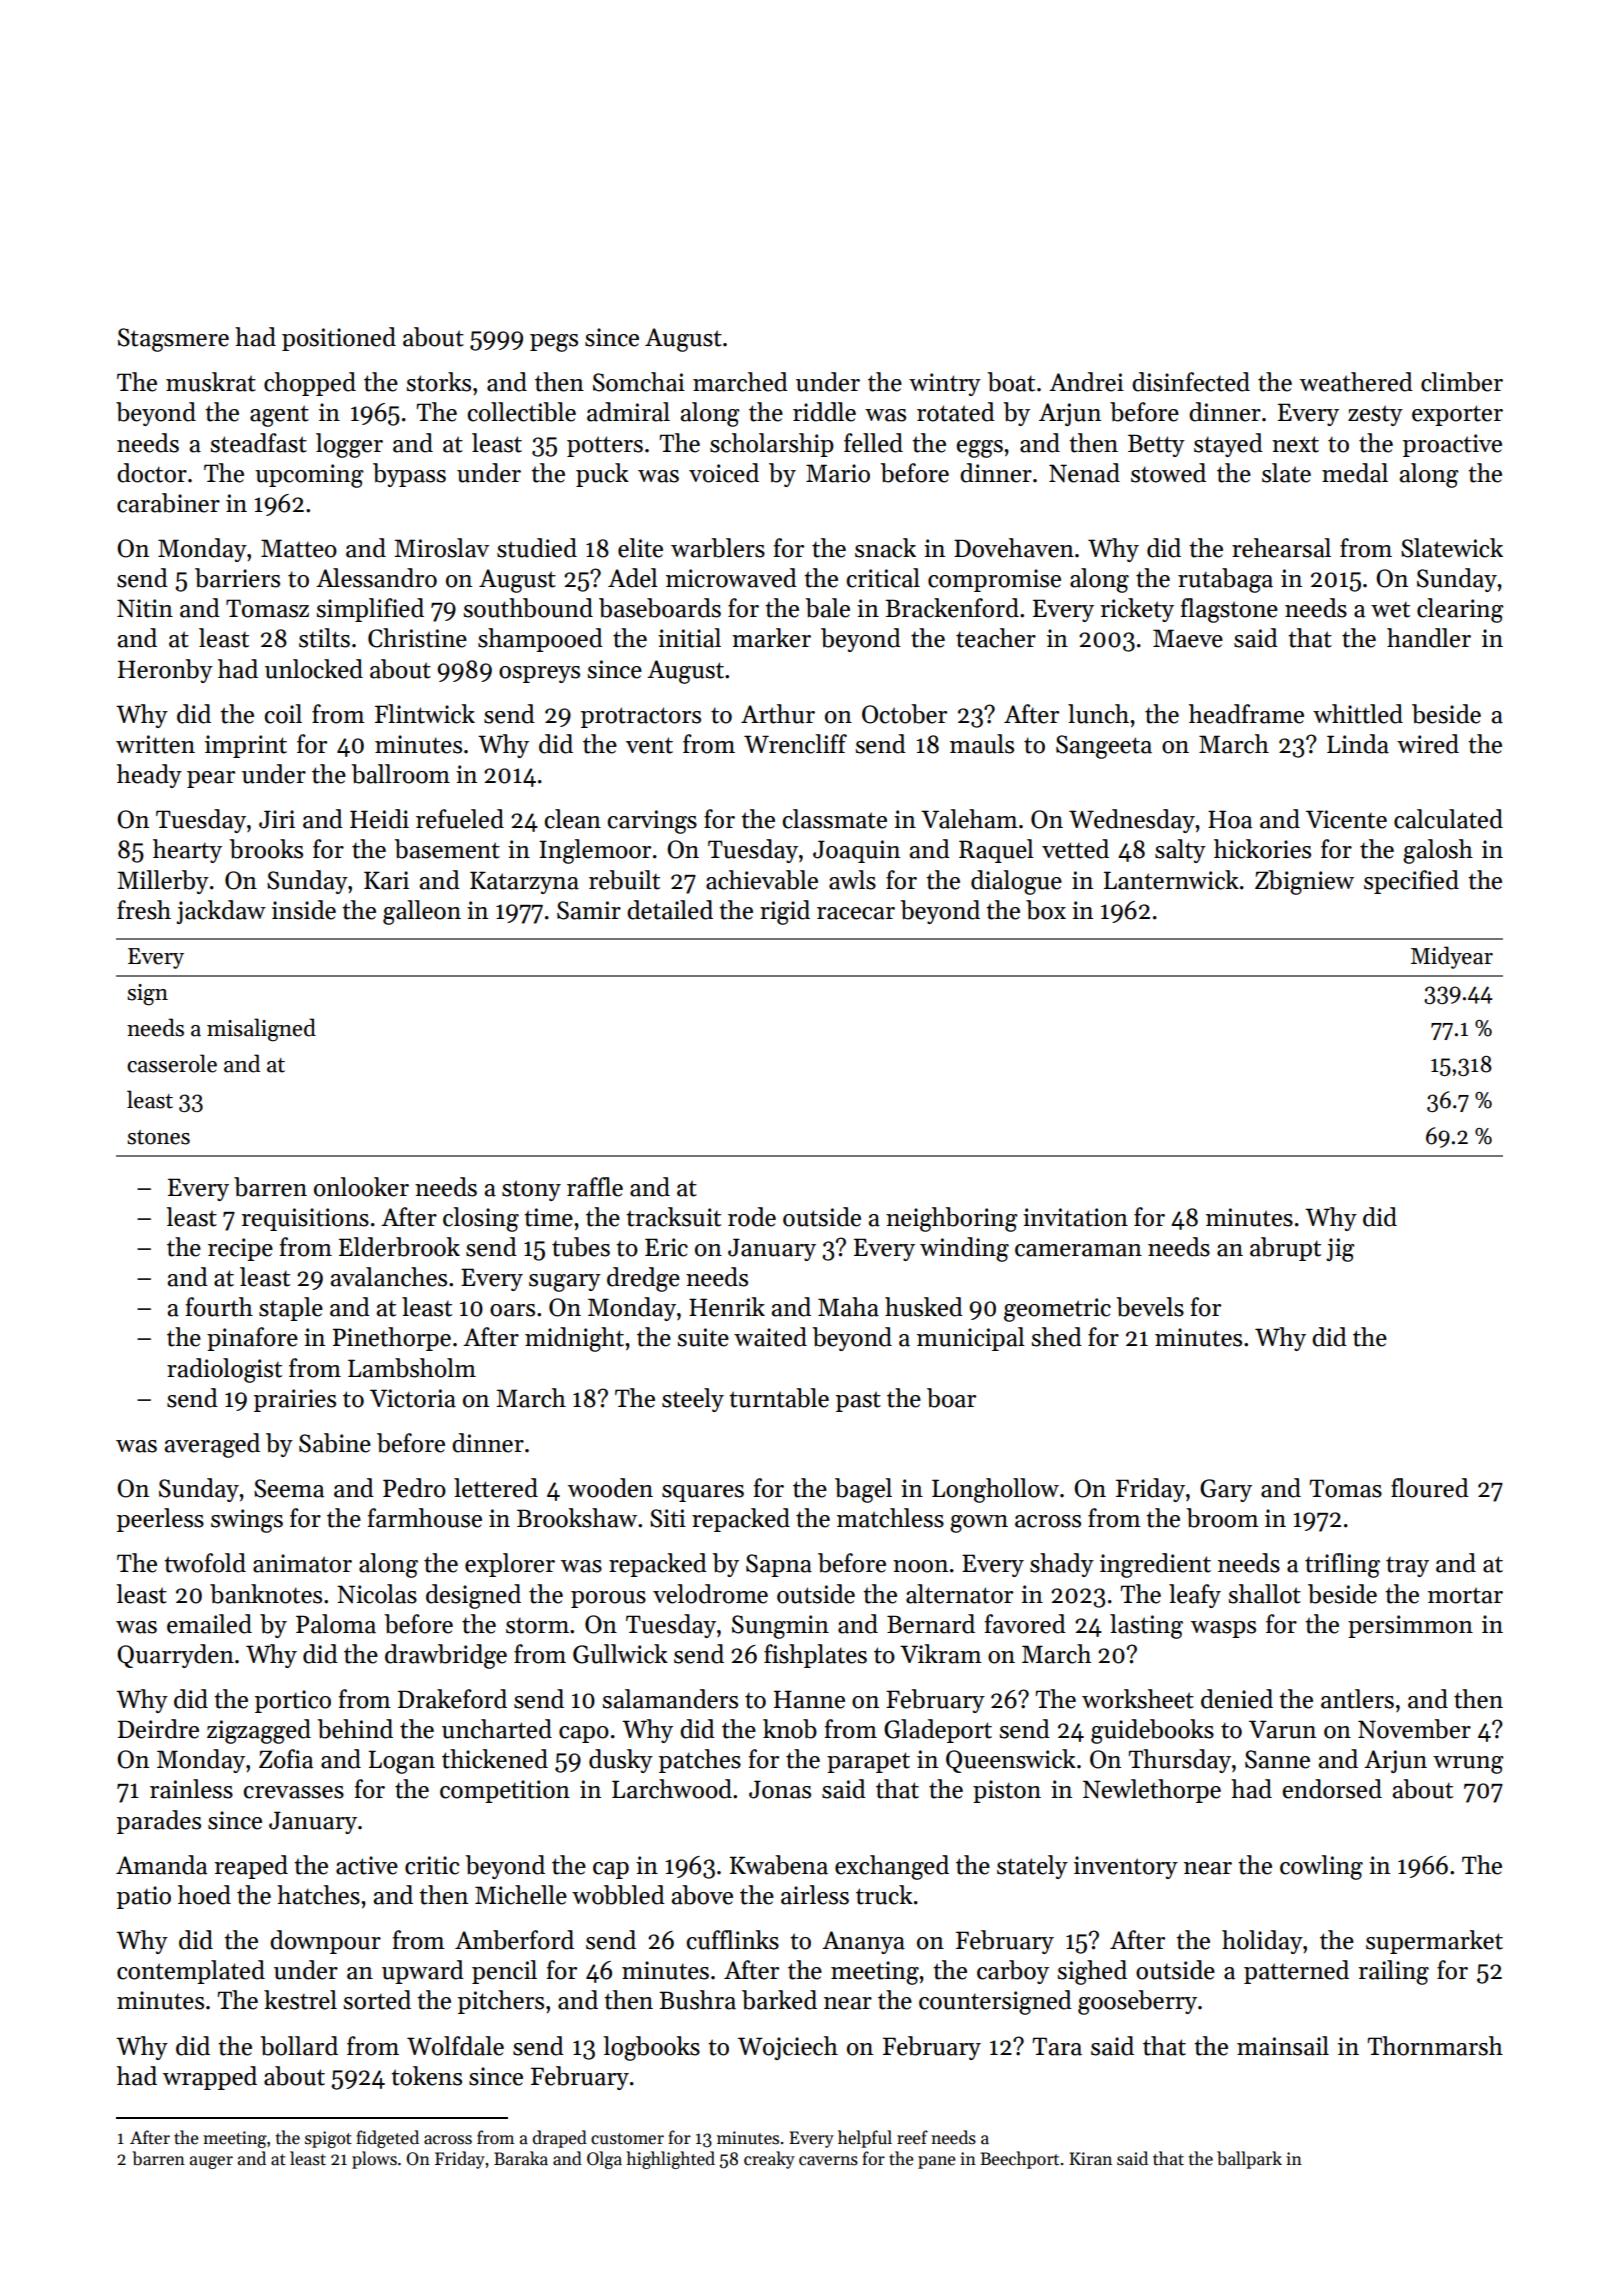 The height and width of the document is (2292, 1620). What do you see at coordinates (639, 382) in the document?
I see `Somchai` at bounding box center [639, 382].
